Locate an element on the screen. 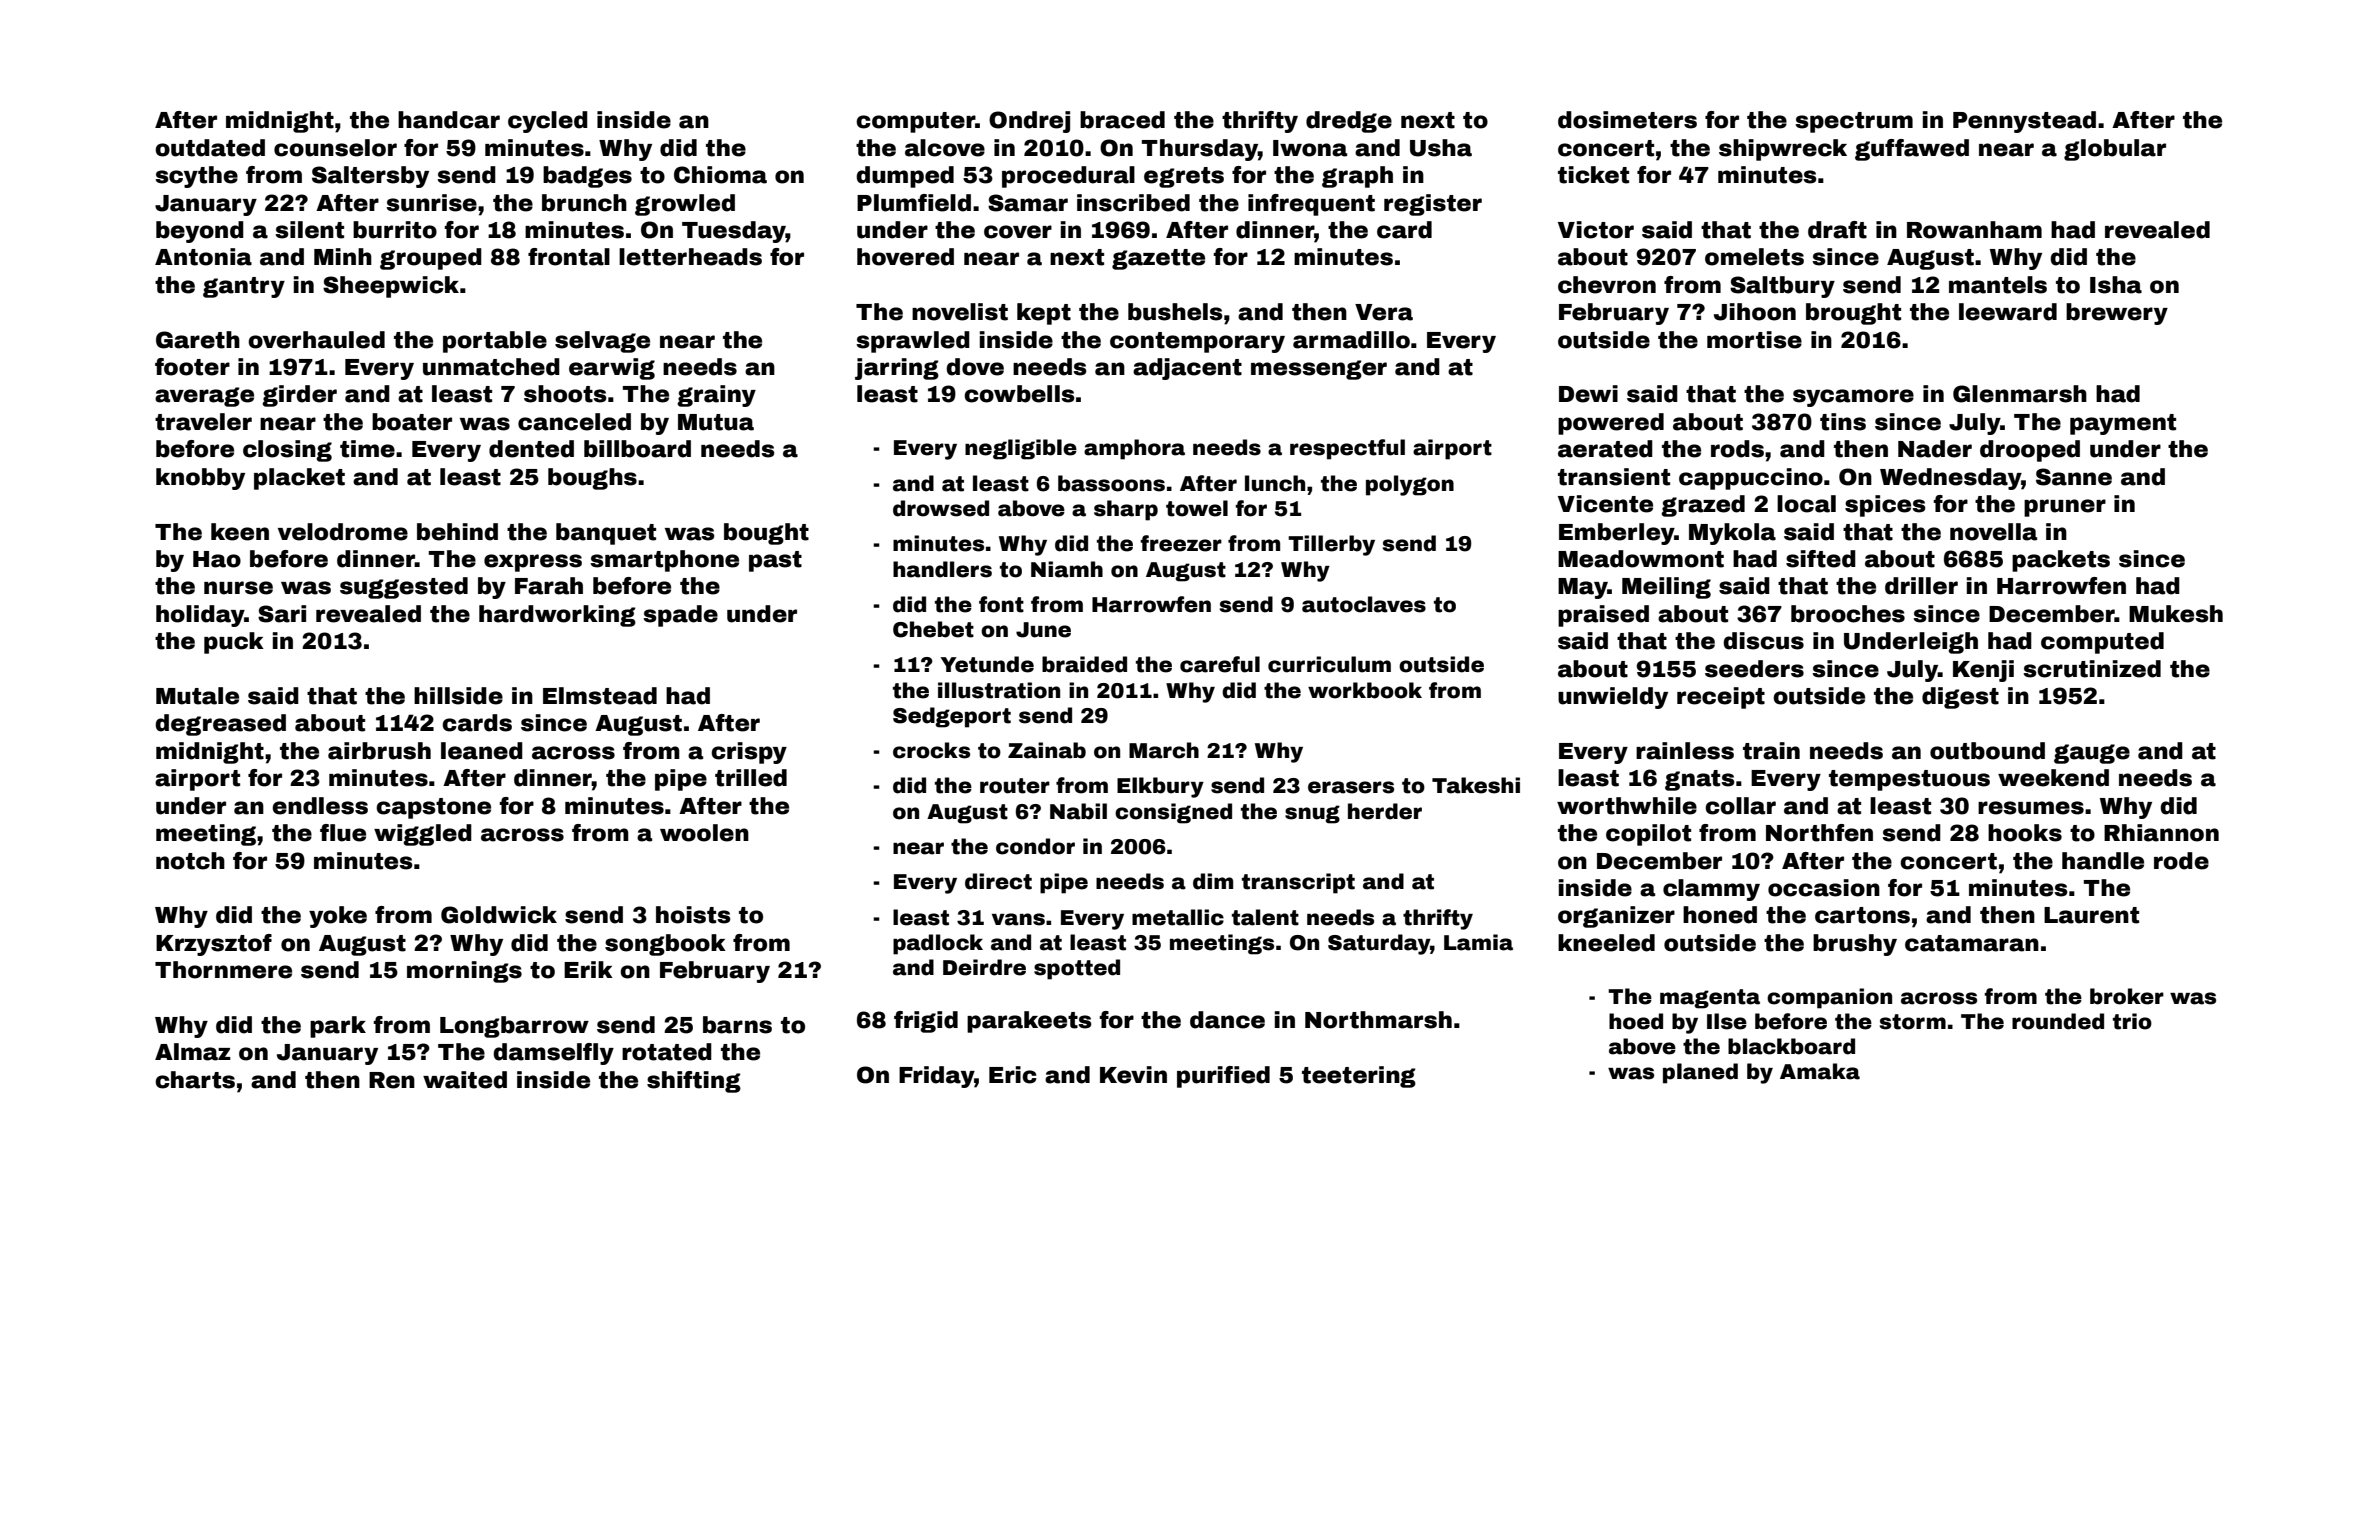 This screenshot has height=1540, width=2380. shifting is located at coordinates (694, 1082).
